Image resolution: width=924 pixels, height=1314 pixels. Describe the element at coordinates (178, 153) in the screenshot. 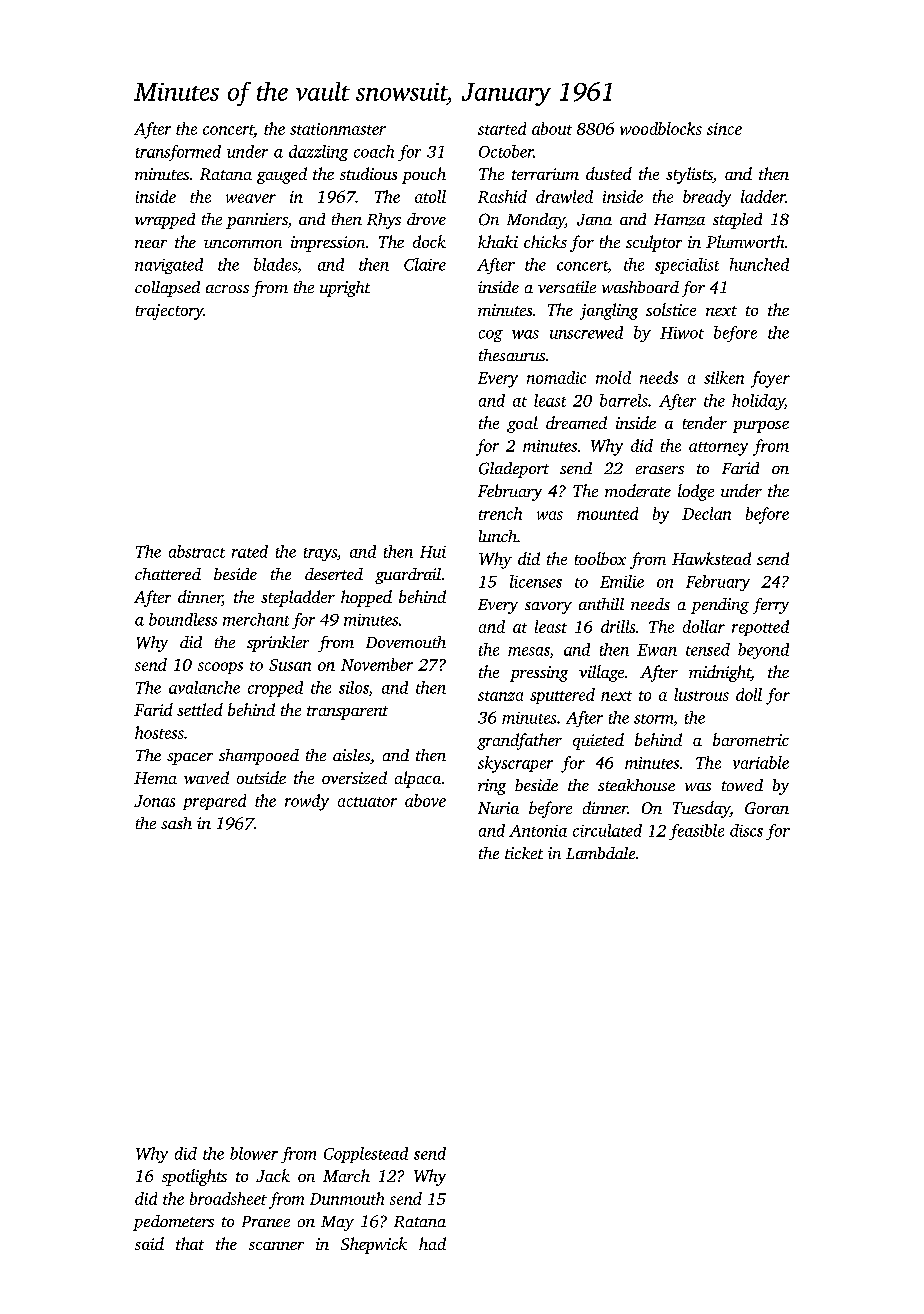

I see `transformed` at that location.
